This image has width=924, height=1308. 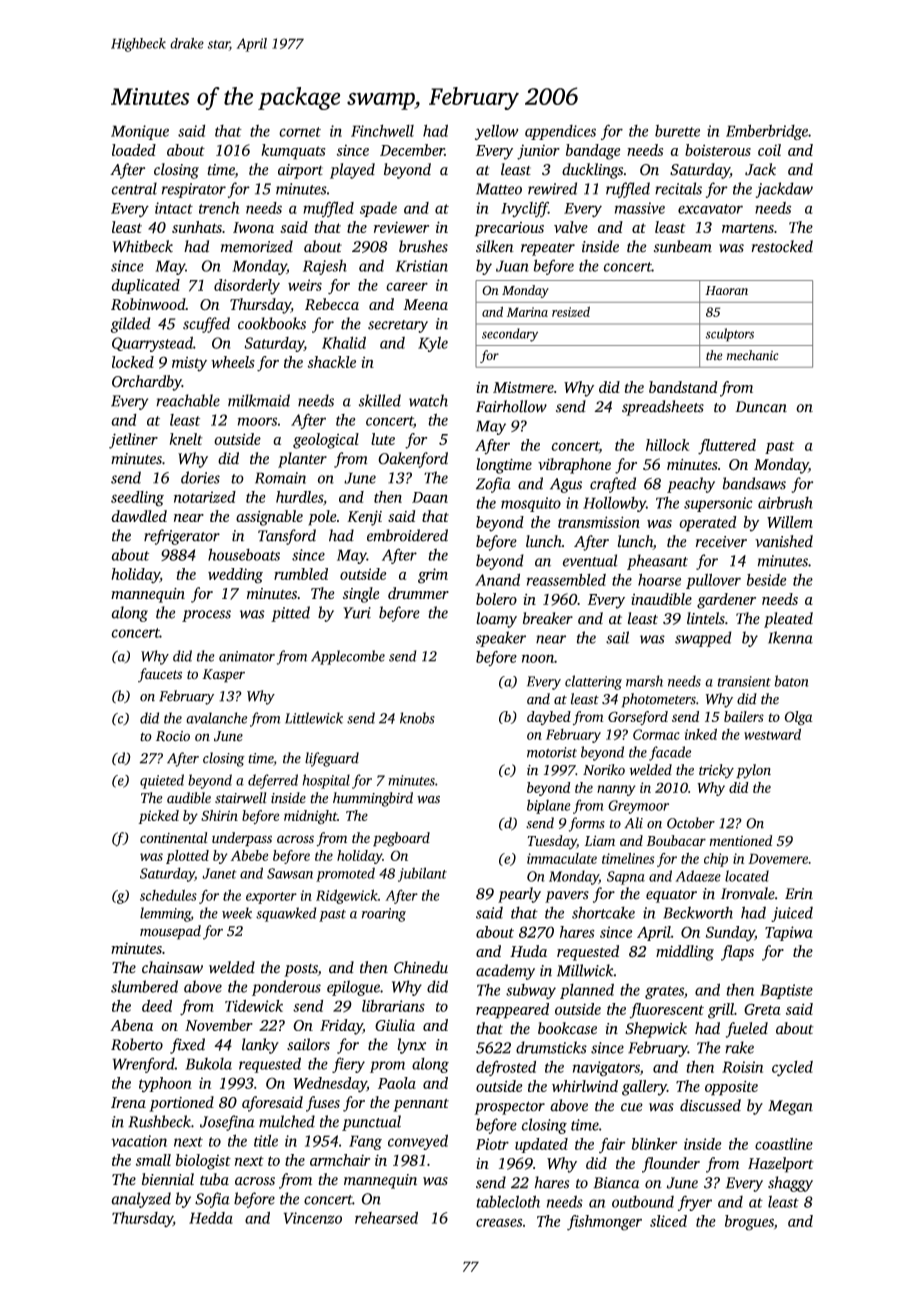 What do you see at coordinates (287, 537) in the image?
I see `Tansford` at bounding box center [287, 537].
